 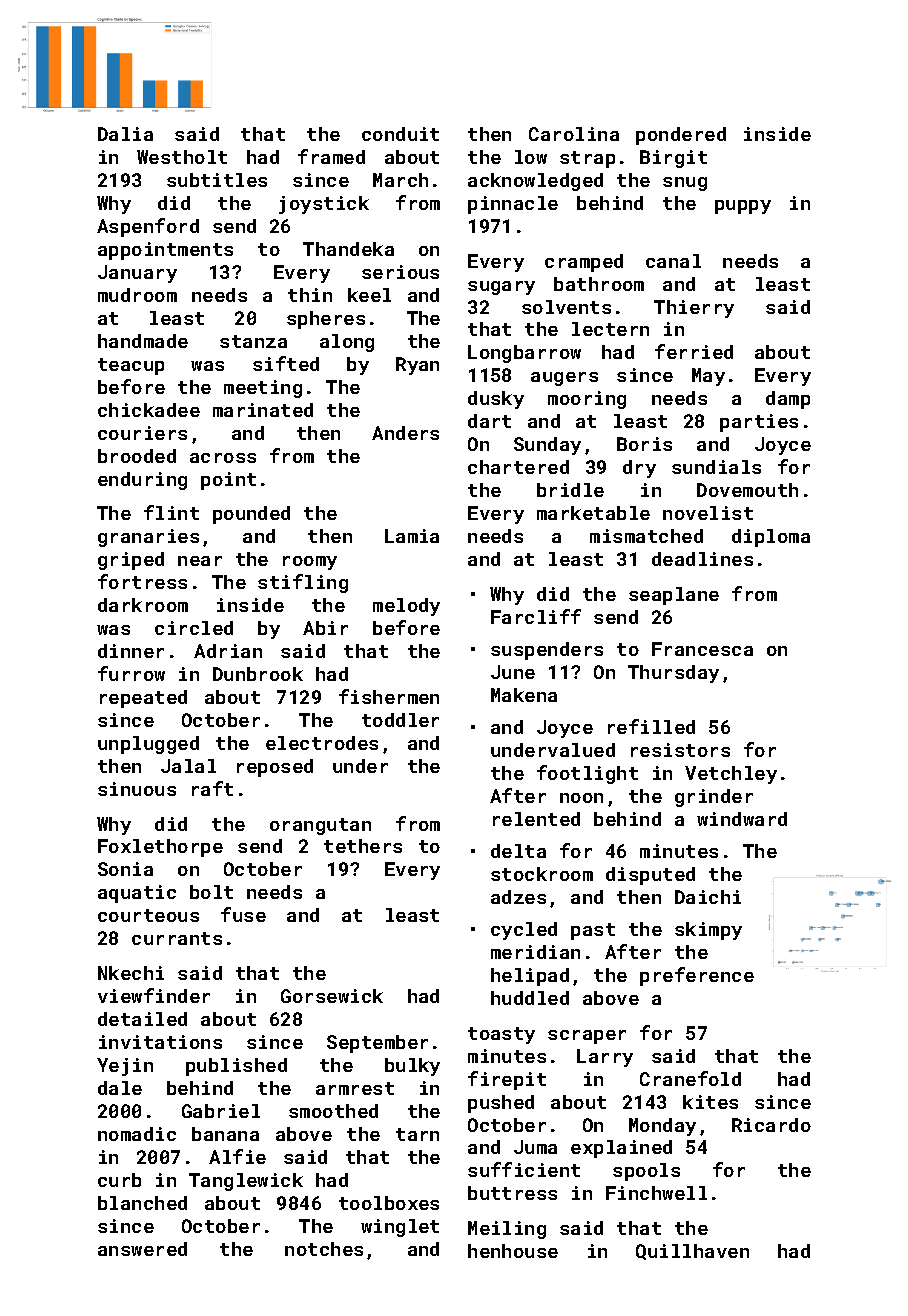 I want to click on toddler, so click(x=400, y=720).
